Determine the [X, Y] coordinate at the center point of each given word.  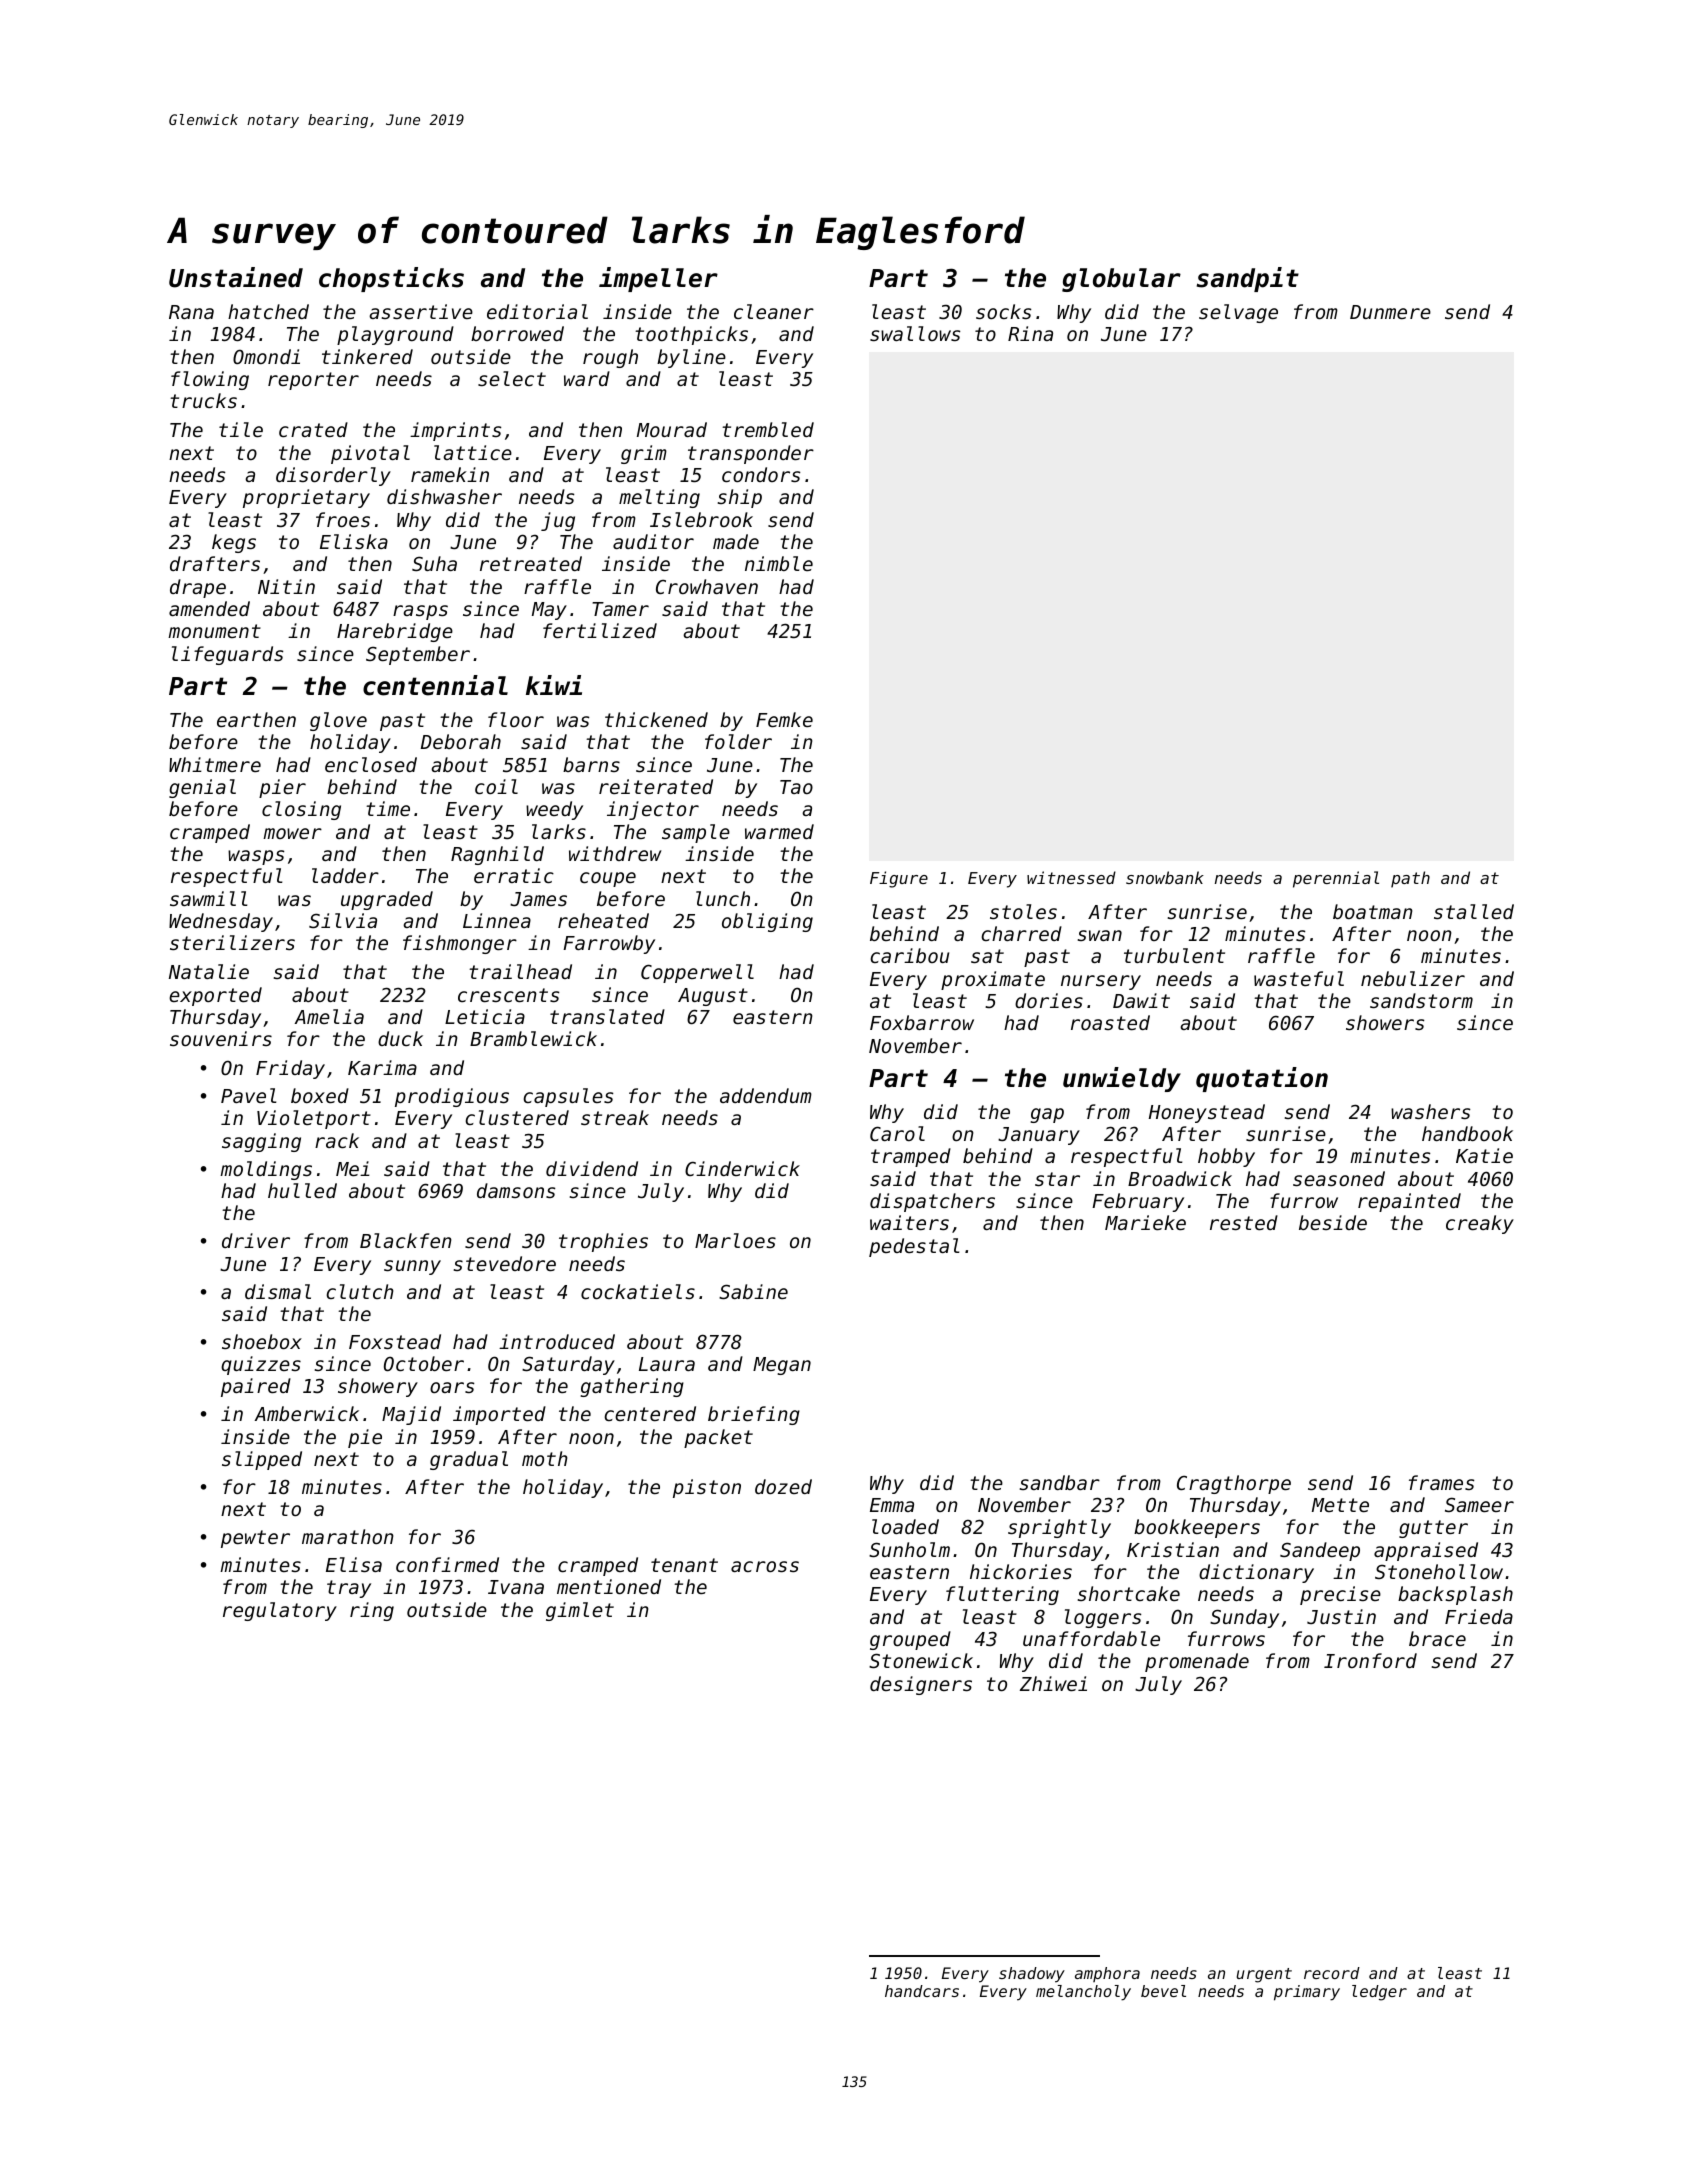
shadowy [1032, 1975]
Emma [892, 1505]
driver [256, 1240]
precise [1340, 1595]
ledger [1379, 1993]
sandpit [1248, 279]
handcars [922, 1991]
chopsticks [391, 279]
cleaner [774, 311]
